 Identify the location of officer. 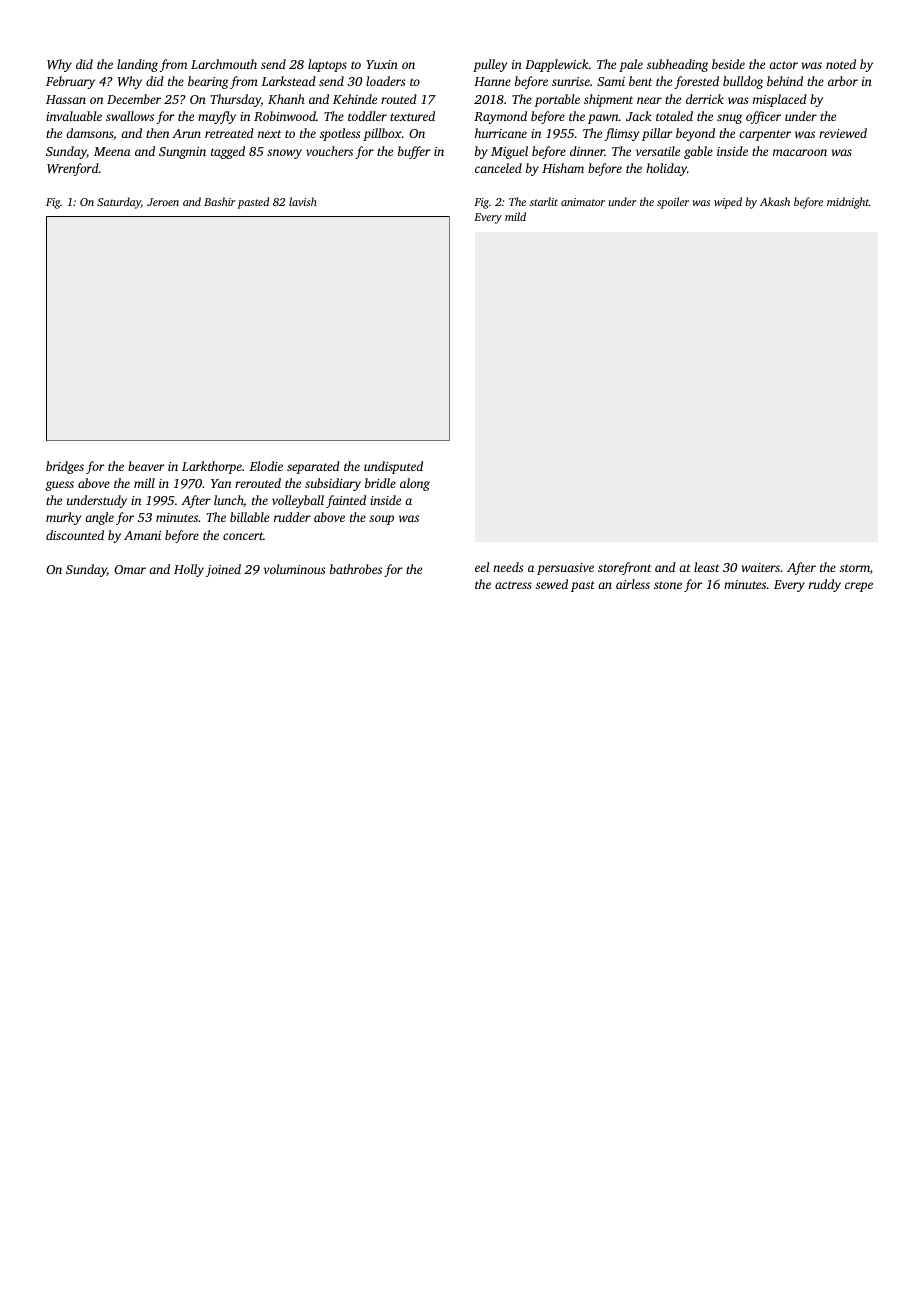
(763, 117).
